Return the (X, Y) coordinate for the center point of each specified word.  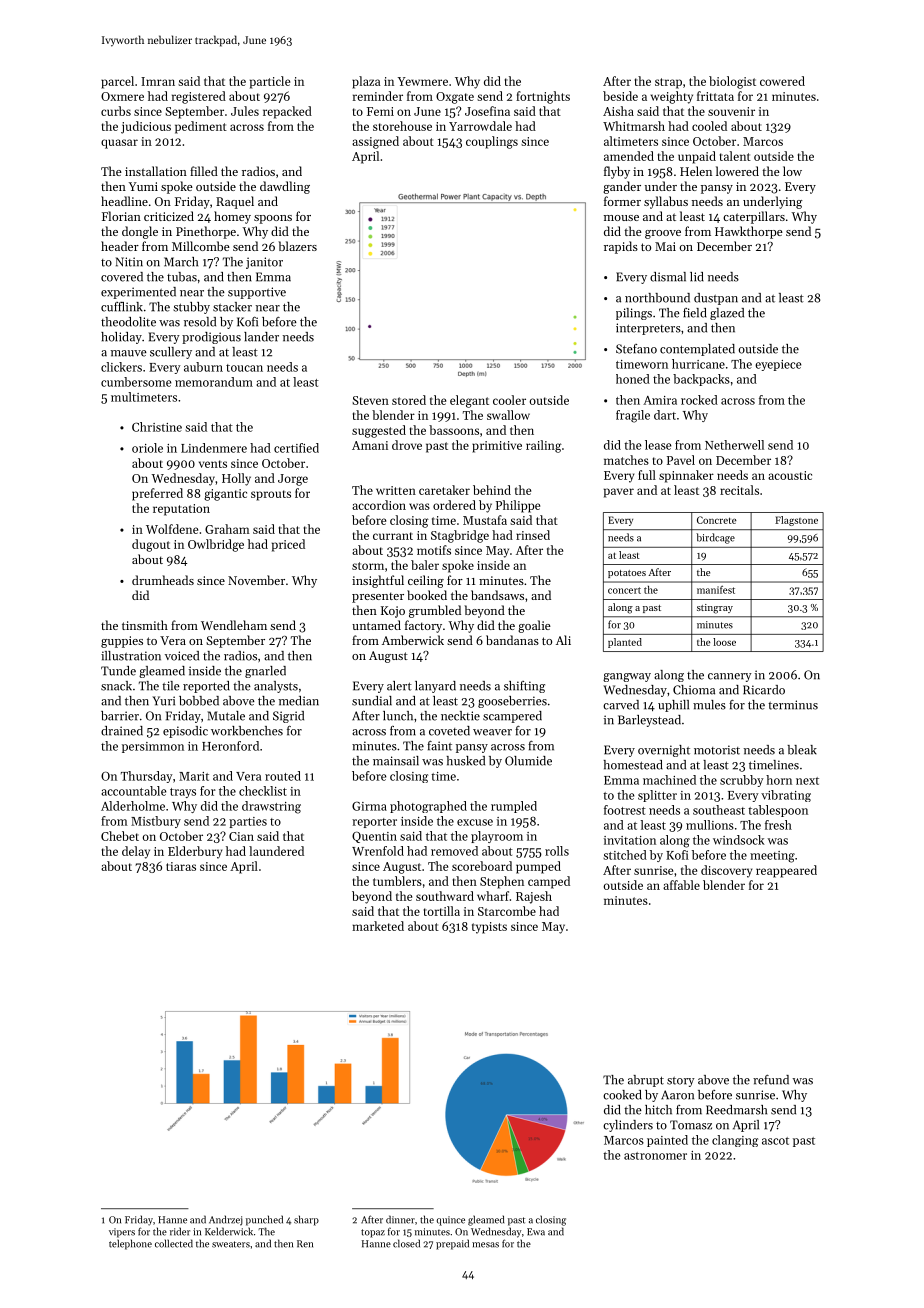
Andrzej (226, 1220)
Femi (380, 111)
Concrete (717, 520)
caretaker (444, 490)
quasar (119, 144)
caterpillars (754, 217)
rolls (557, 851)
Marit (194, 776)
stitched (625, 855)
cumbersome (136, 382)
